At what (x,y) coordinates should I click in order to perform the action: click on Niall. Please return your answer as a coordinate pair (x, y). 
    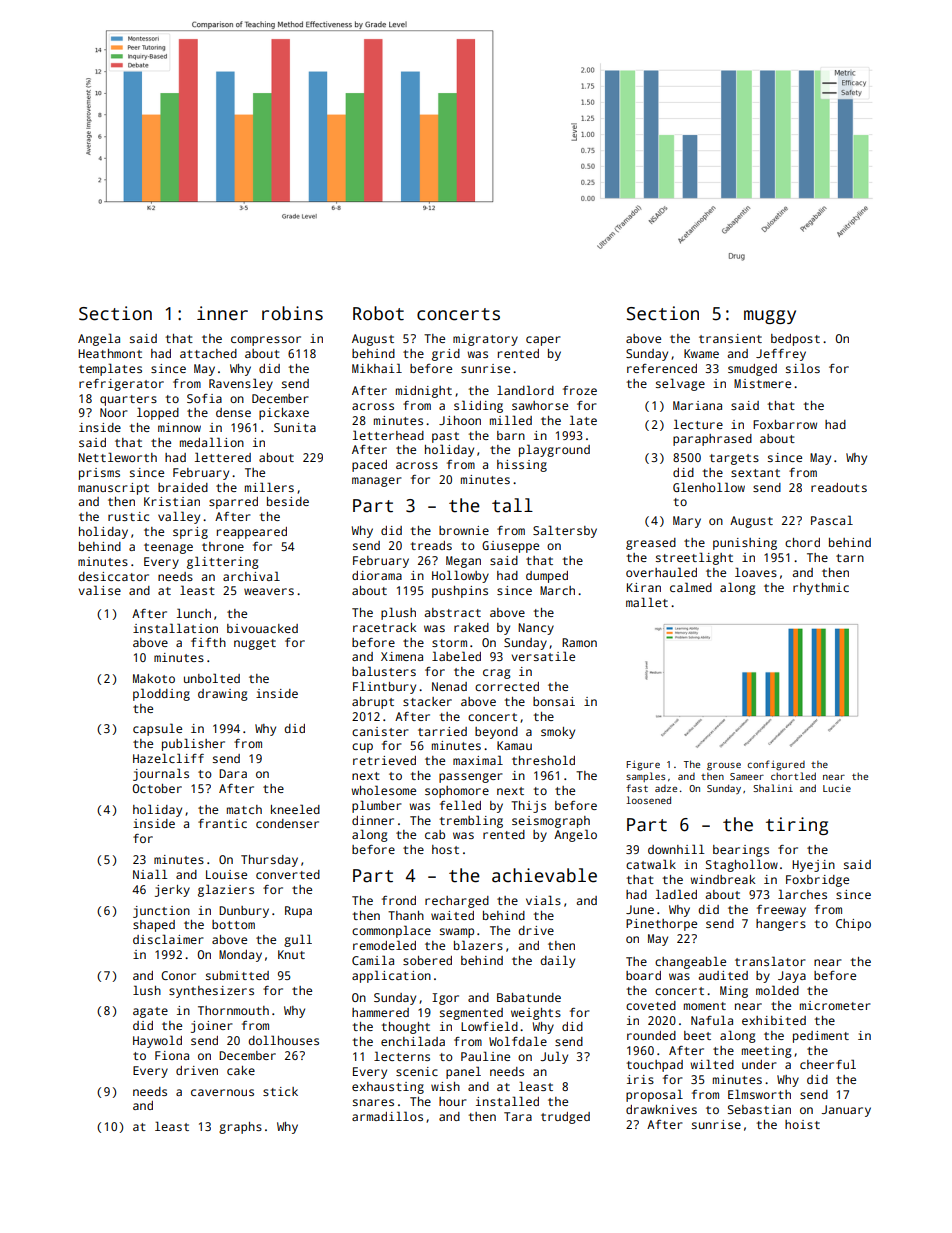
    Looking at the image, I should click on (150, 874).
